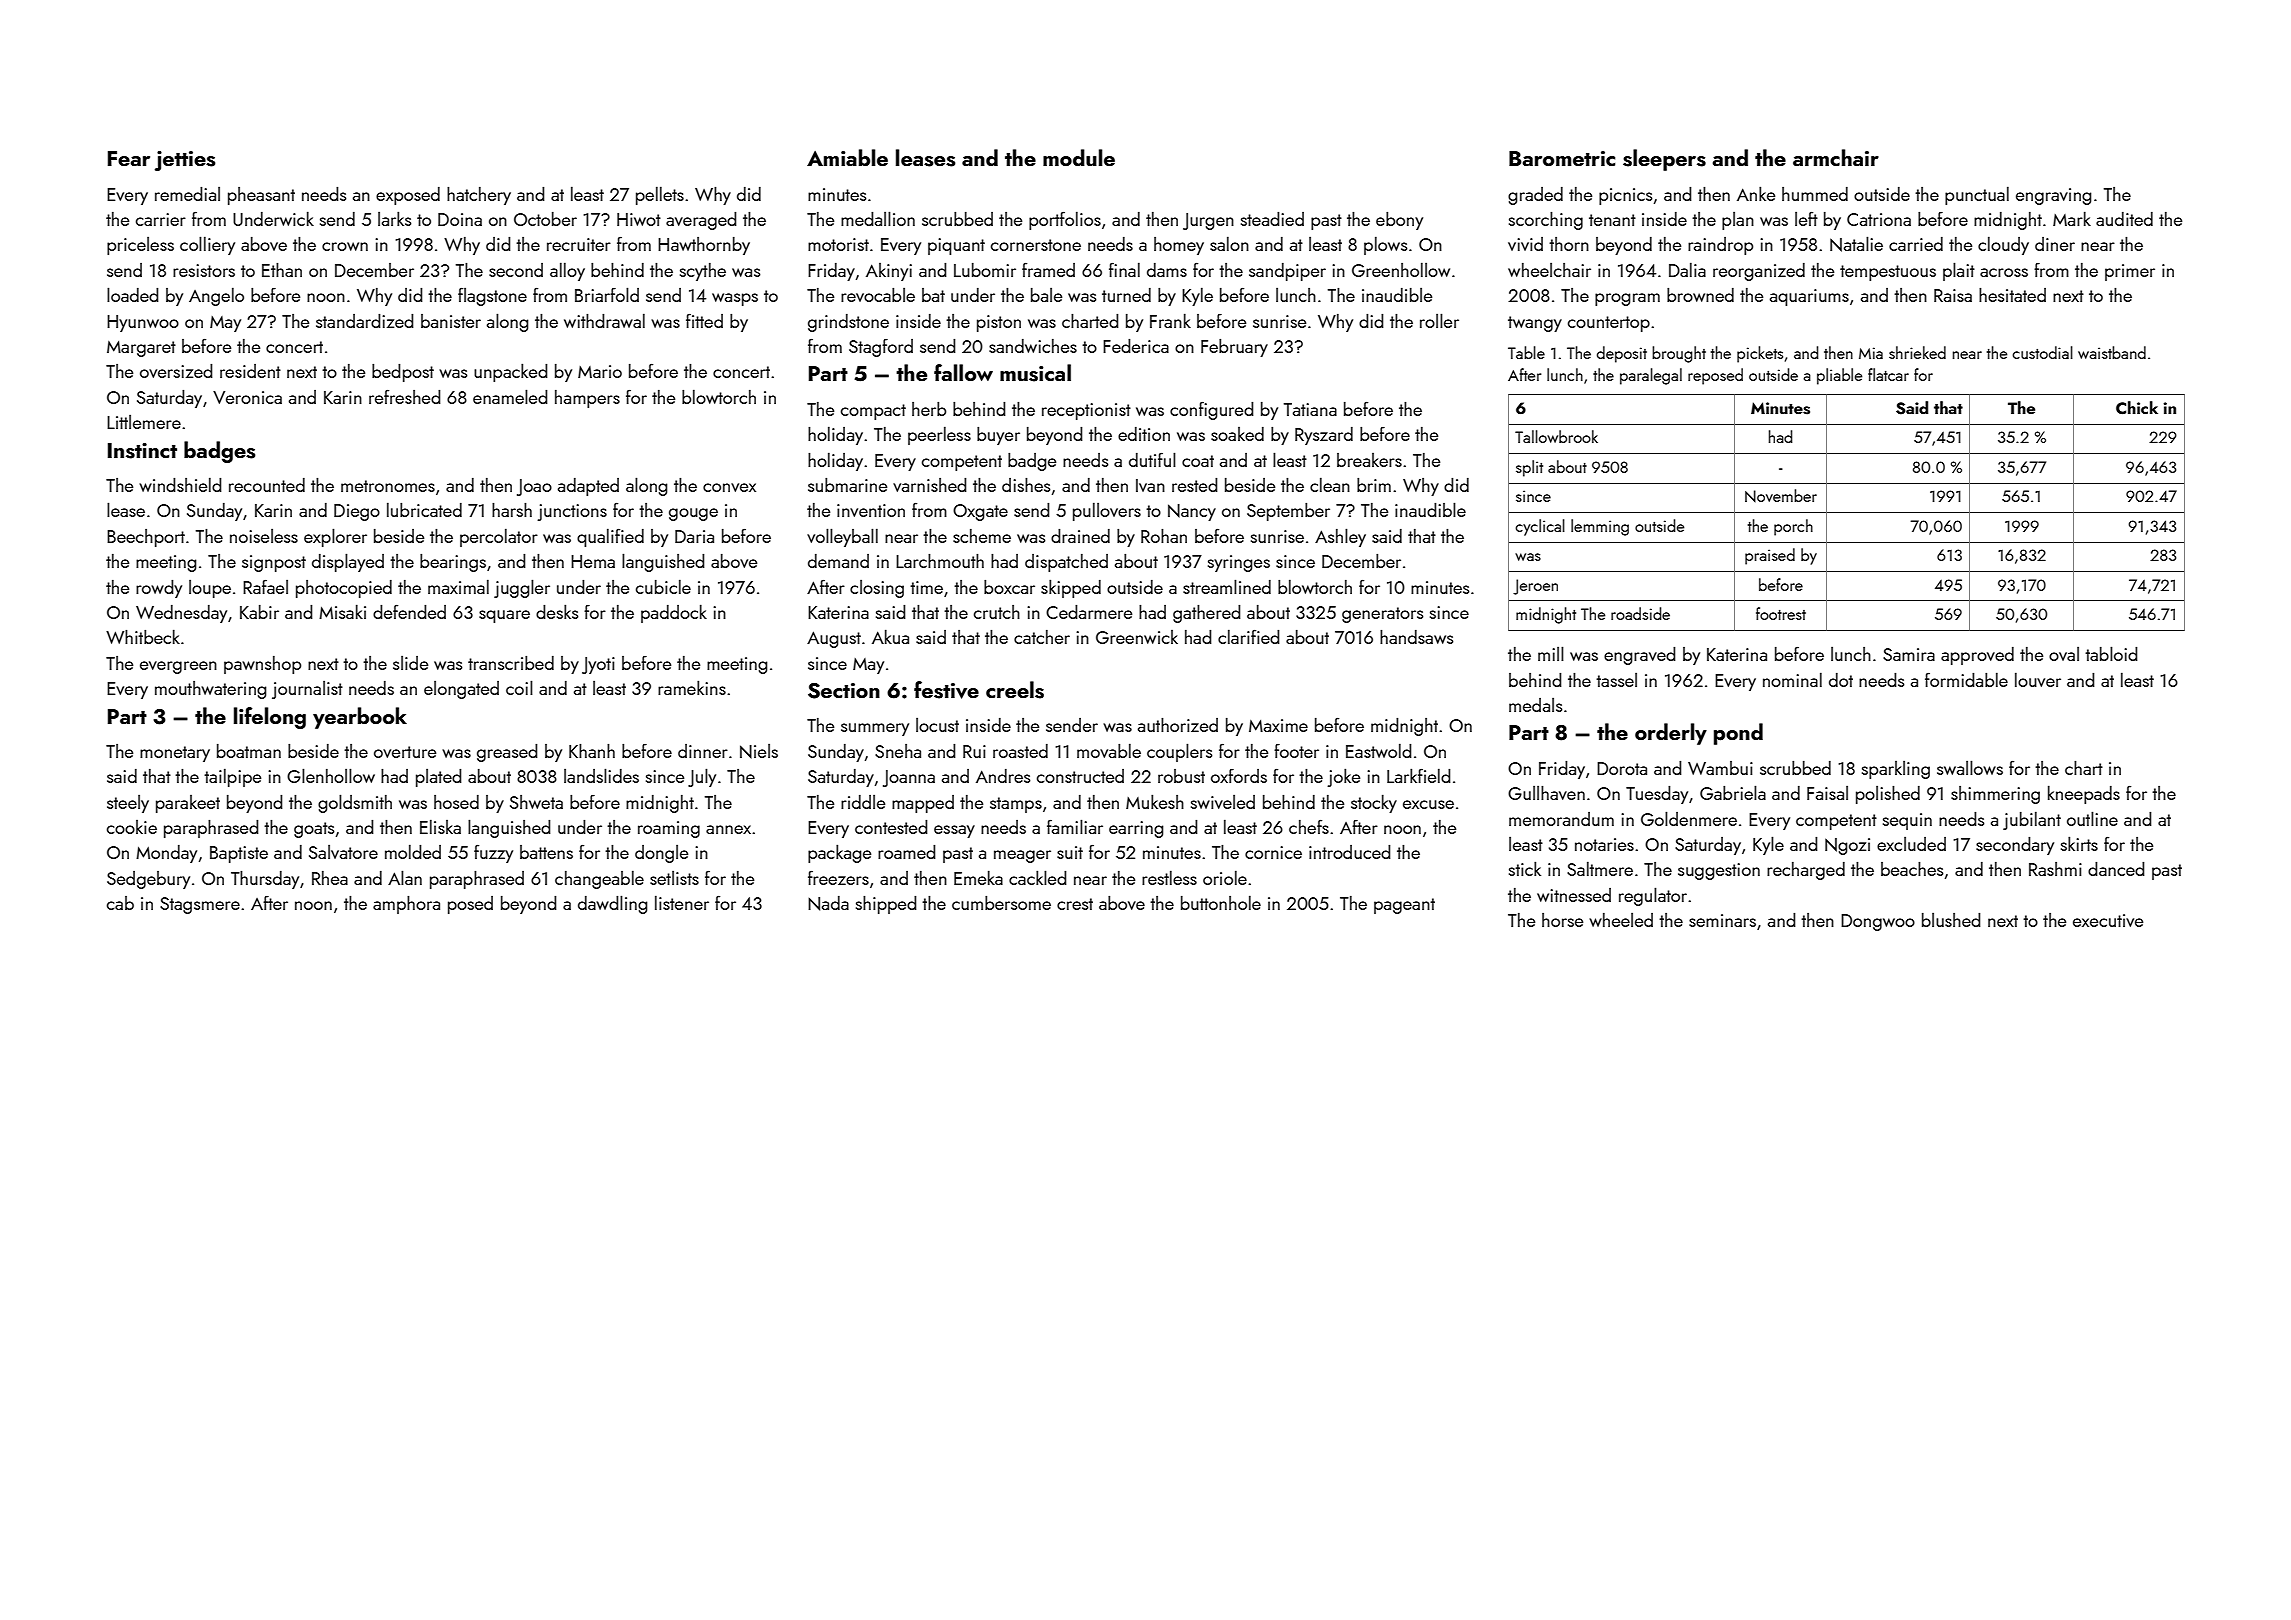  What do you see at coordinates (210, 690) in the document?
I see `mouthwatering` at bounding box center [210, 690].
